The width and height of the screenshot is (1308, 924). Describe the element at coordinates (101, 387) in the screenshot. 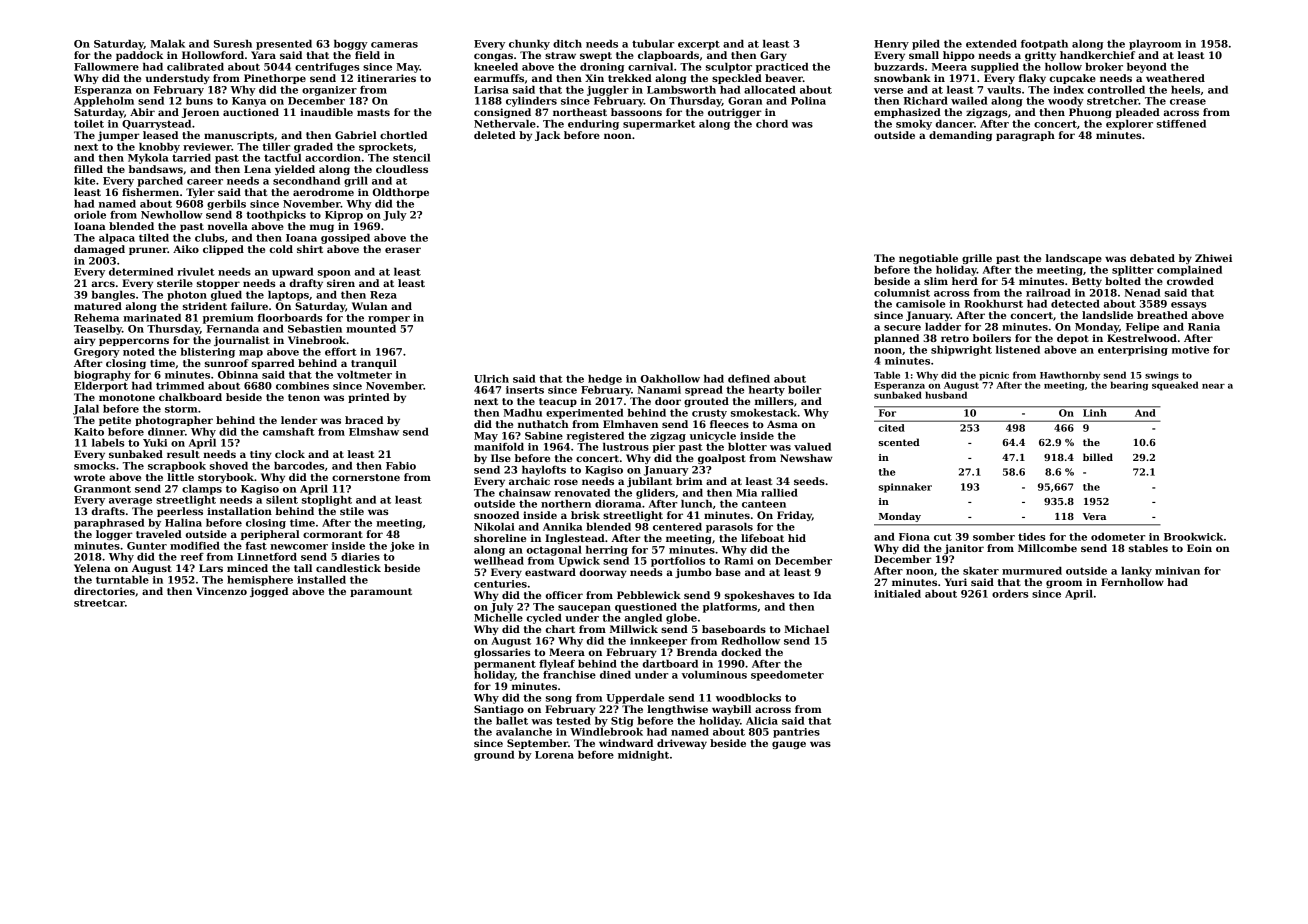

I see `Elderport` at that location.
